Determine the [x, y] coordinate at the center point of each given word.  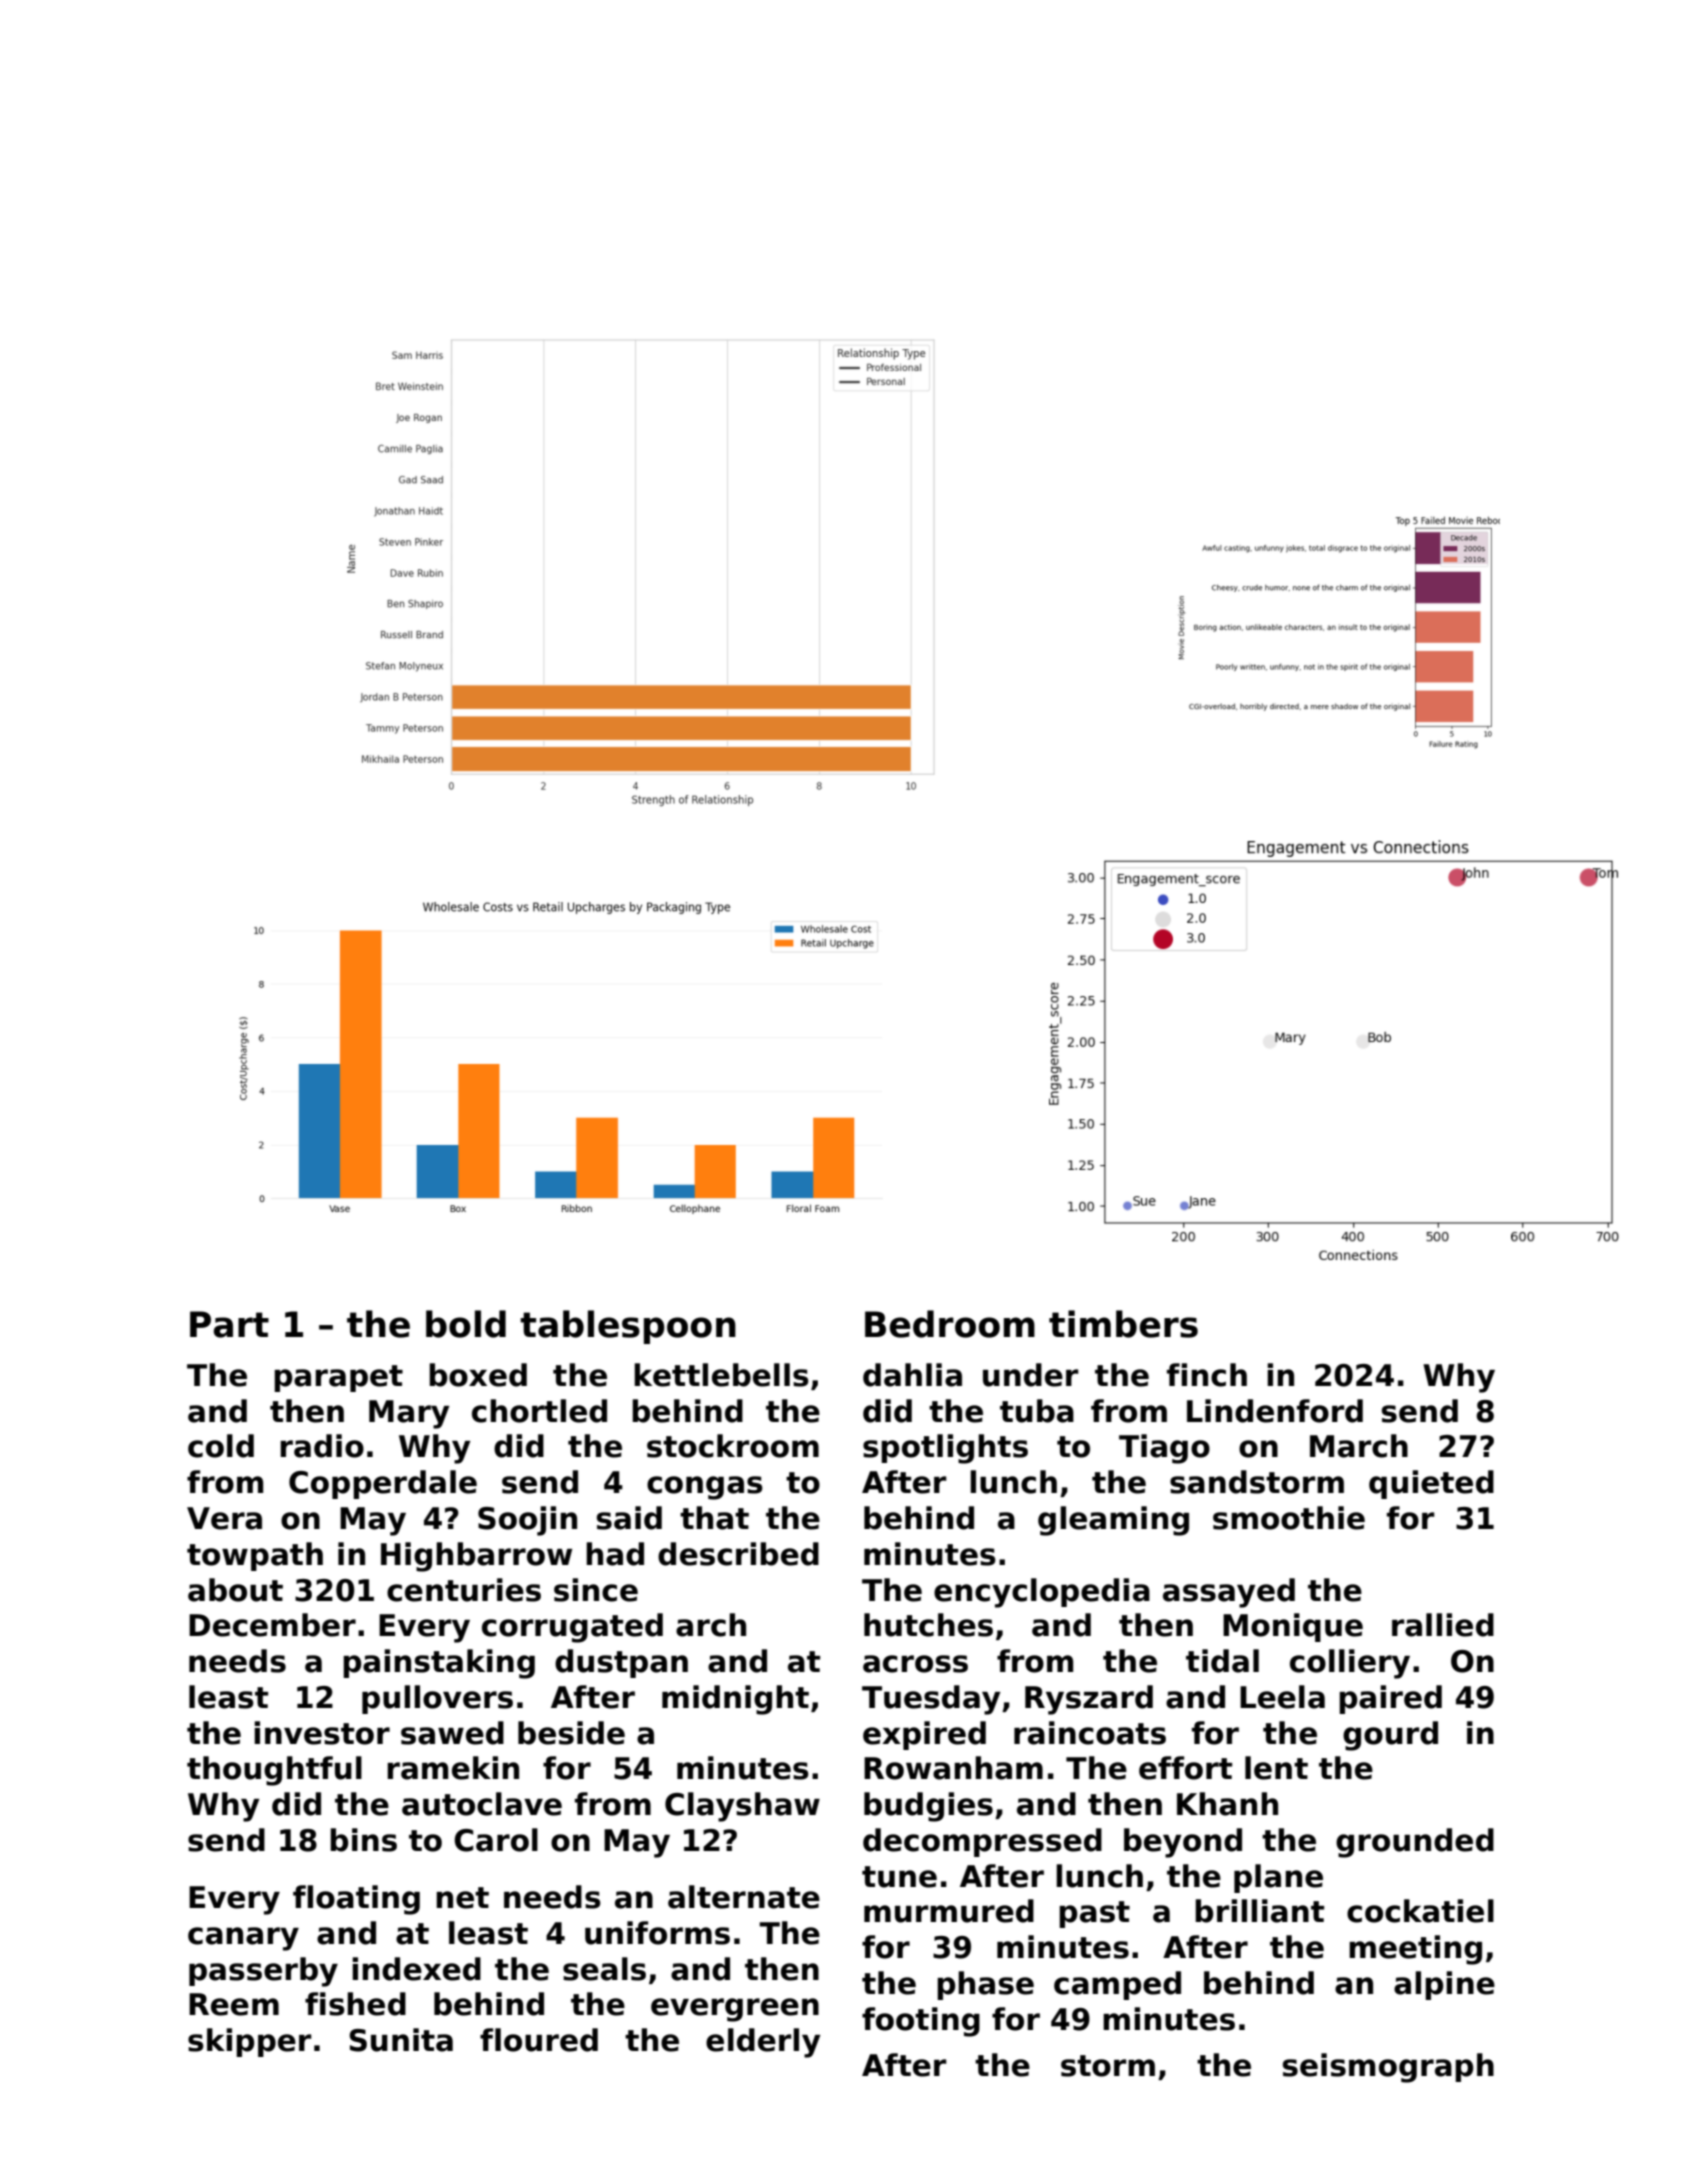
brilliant [1259, 1911]
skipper [250, 2042]
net [462, 1898]
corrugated [572, 1628]
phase [985, 1985]
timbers [1123, 1324]
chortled [539, 1411]
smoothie [1289, 1518]
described [738, 1554]
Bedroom [950, 1324]
